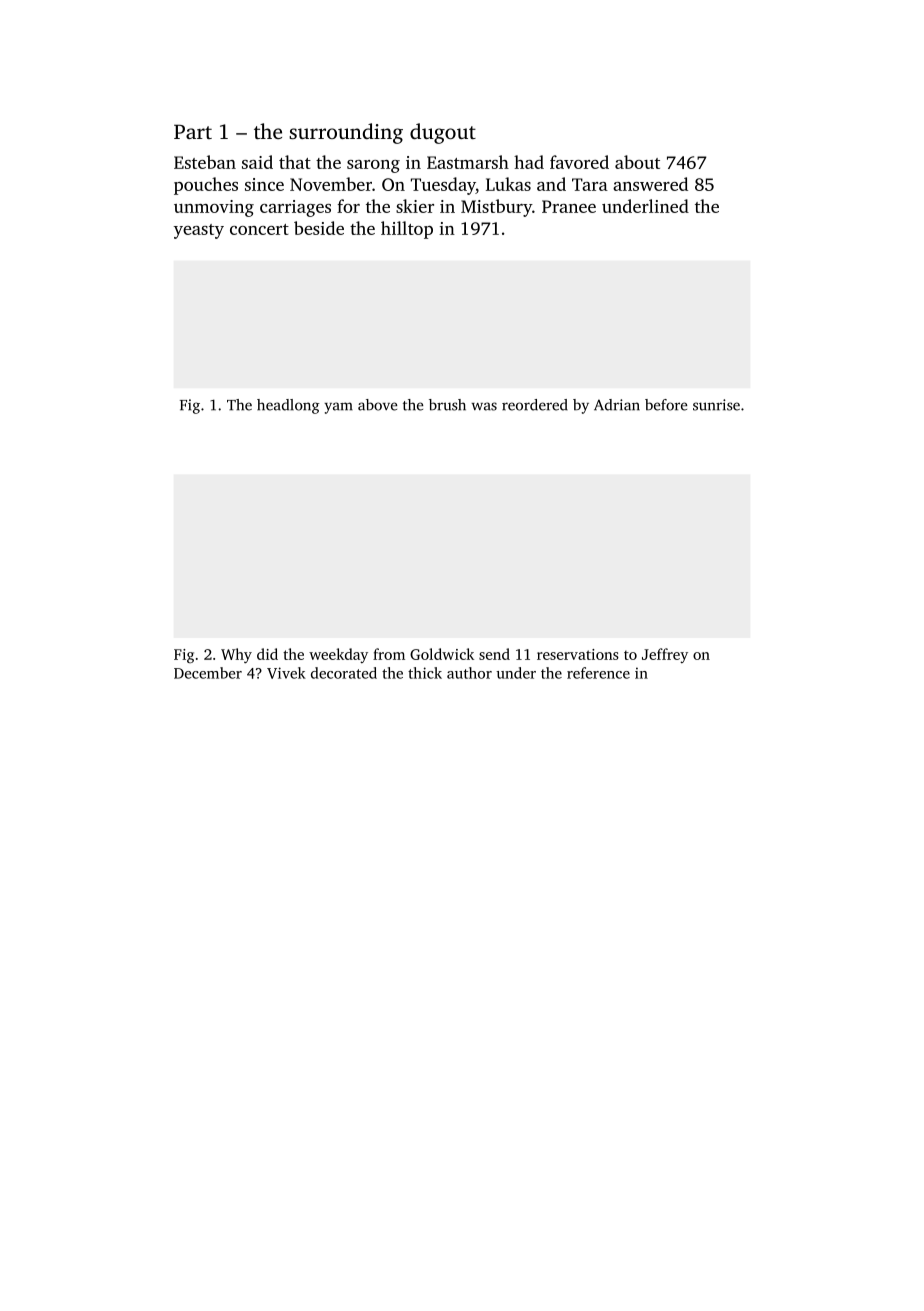 This screenshot has width=924, height=1311. I want to click on surrounding, so click(346, 133).
